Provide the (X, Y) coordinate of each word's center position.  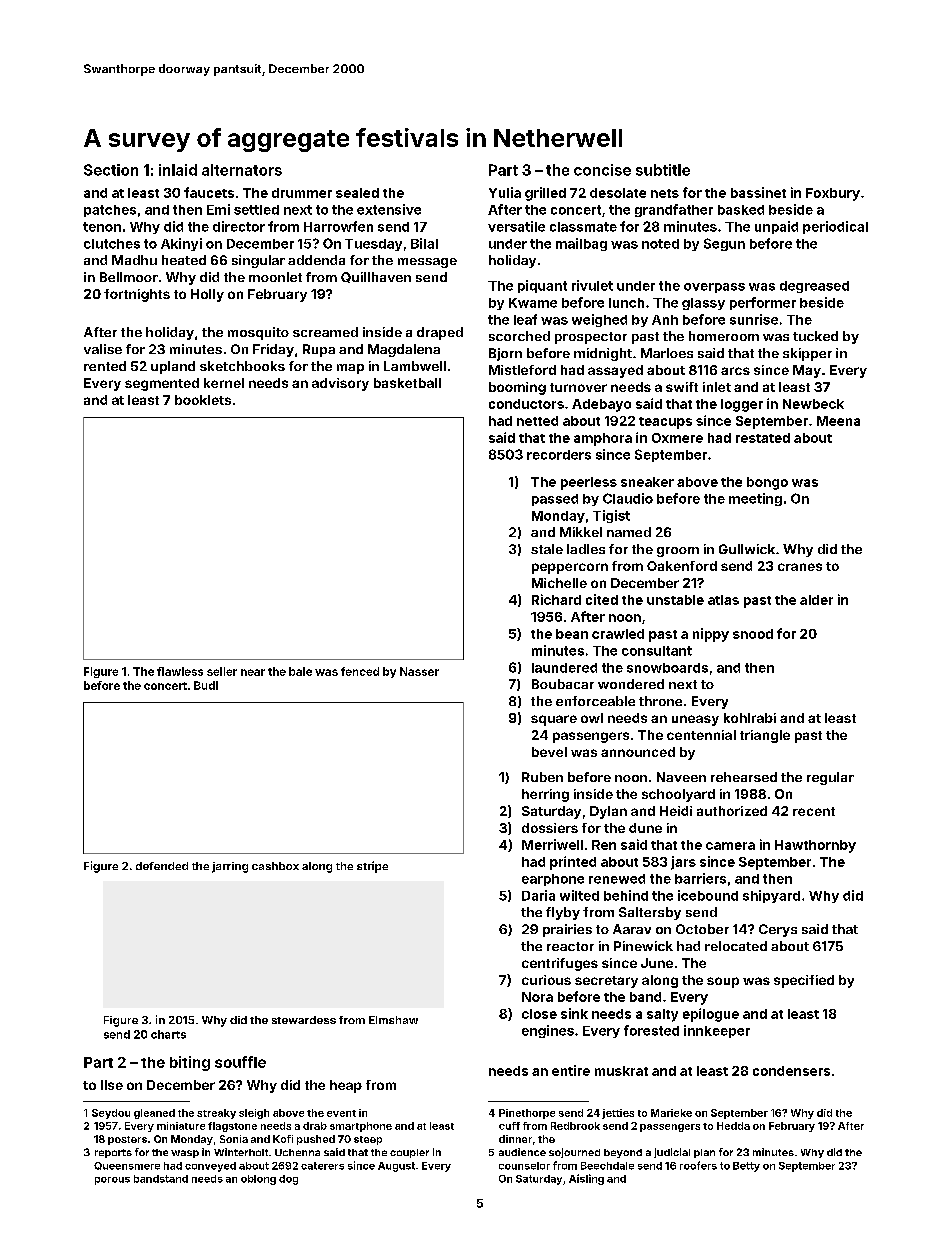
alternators (242, 170)
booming (517, 388)
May (807, 371)
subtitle (663, 170)
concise (602, 170)
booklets (203, 400)
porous (112, 1181)
